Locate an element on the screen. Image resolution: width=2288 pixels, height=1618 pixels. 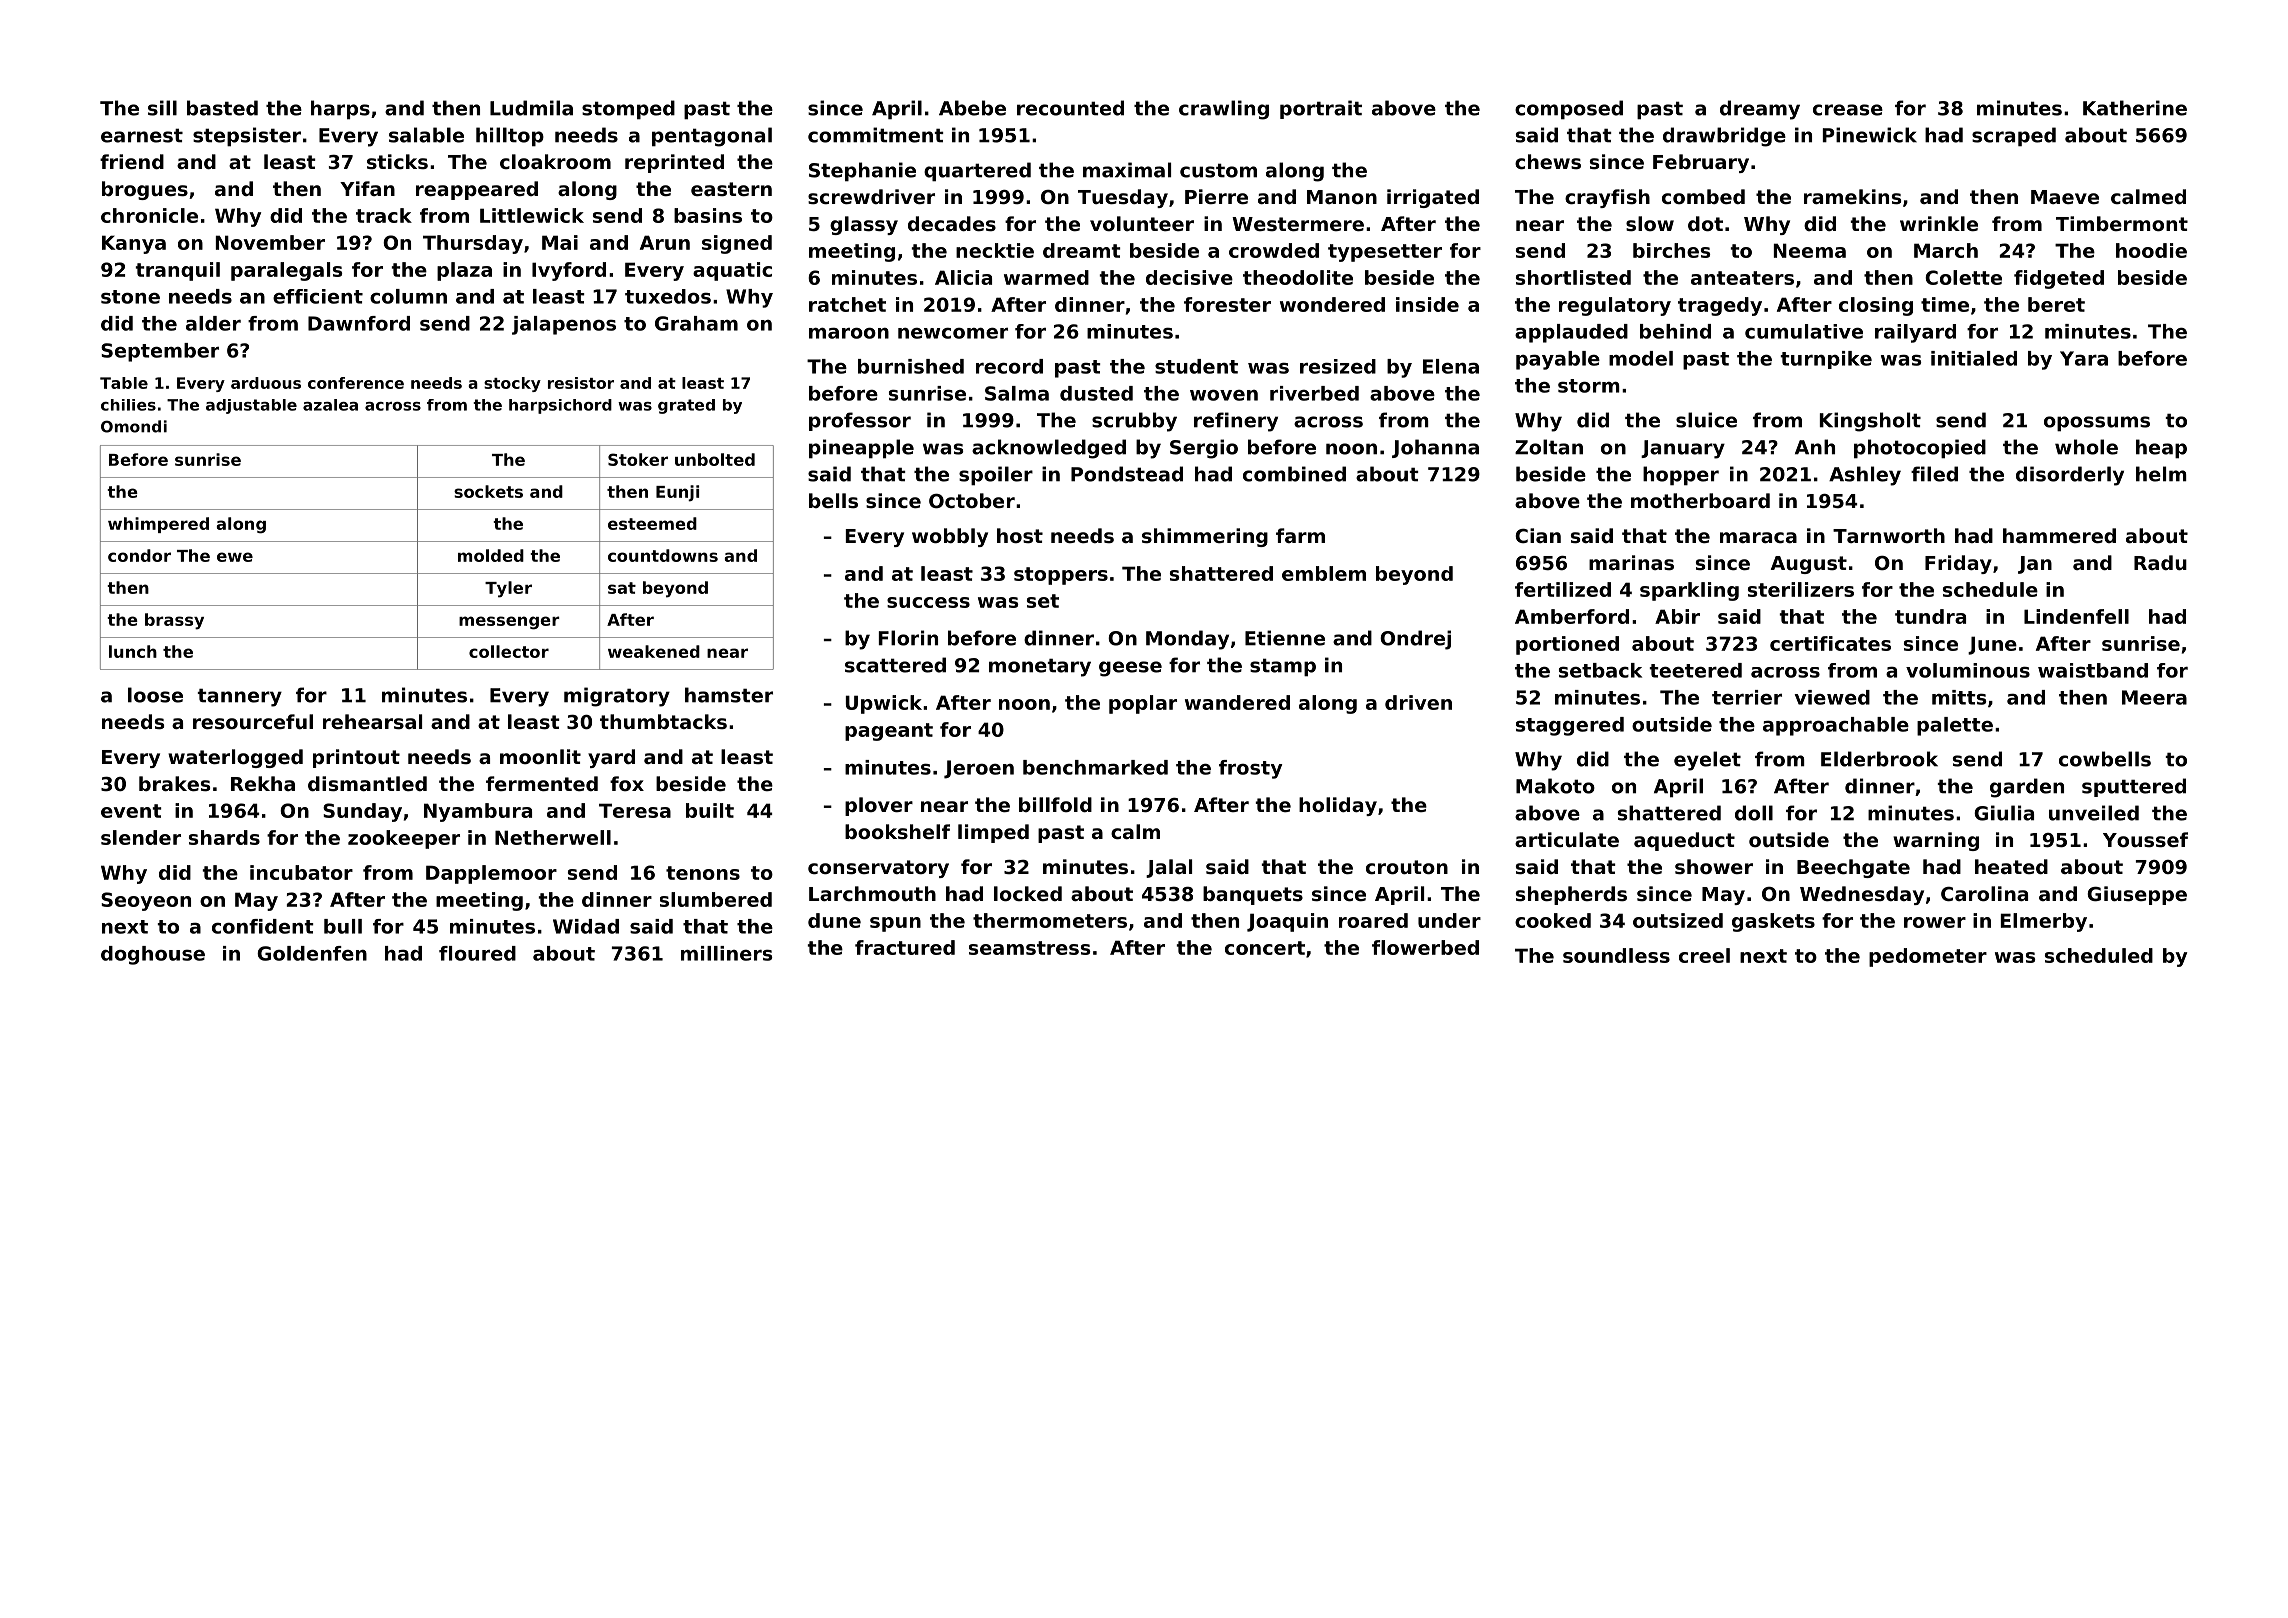
azalea is located at coordinates (330, 405).
